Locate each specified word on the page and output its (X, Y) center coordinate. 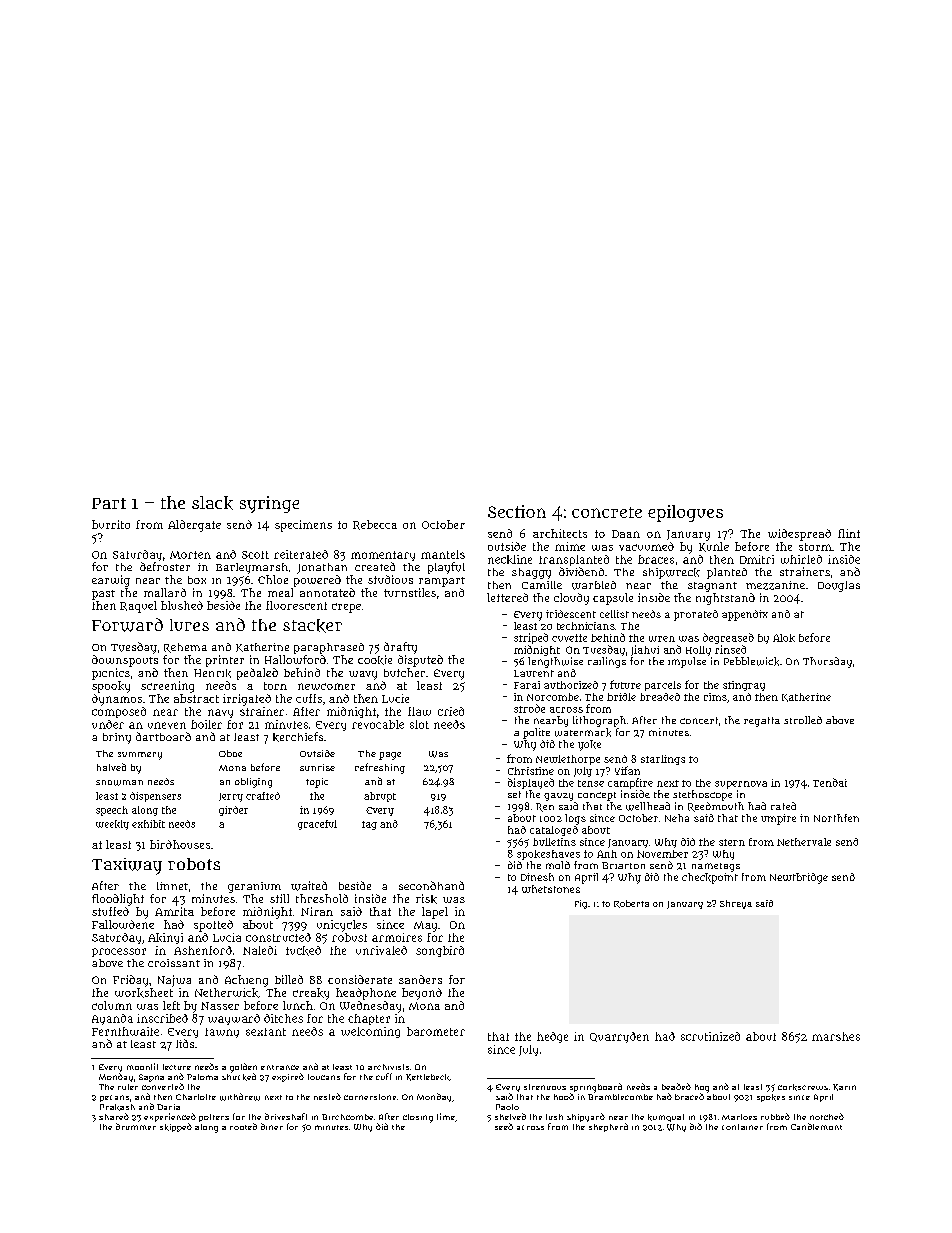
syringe (269, 504)
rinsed (730, 649)
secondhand (431, 885)
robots (194, 864)
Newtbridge (799, 878)
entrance (280, 1067)
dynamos (117, 700)
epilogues (685, 513)
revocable (378, 724)
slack (212, 503)
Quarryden (619, 1037)
